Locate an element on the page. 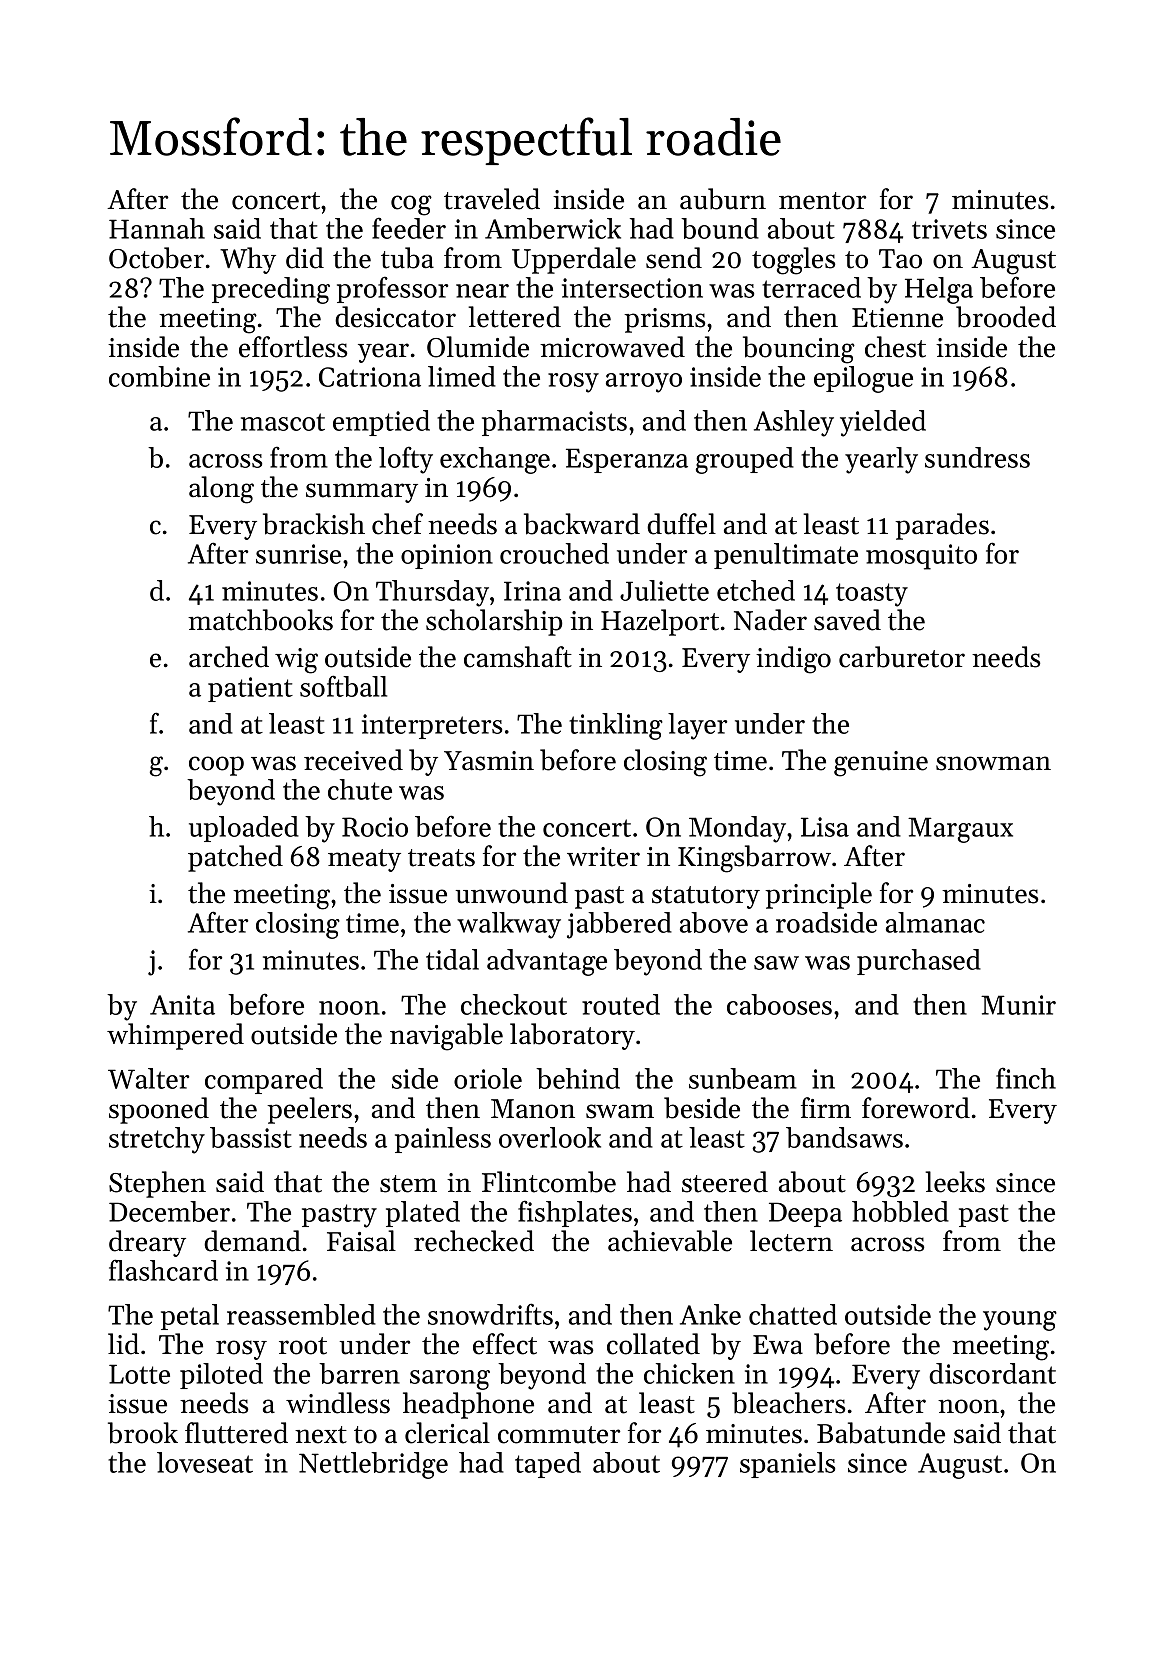  peelers is located at coordinates (309, 1110).
